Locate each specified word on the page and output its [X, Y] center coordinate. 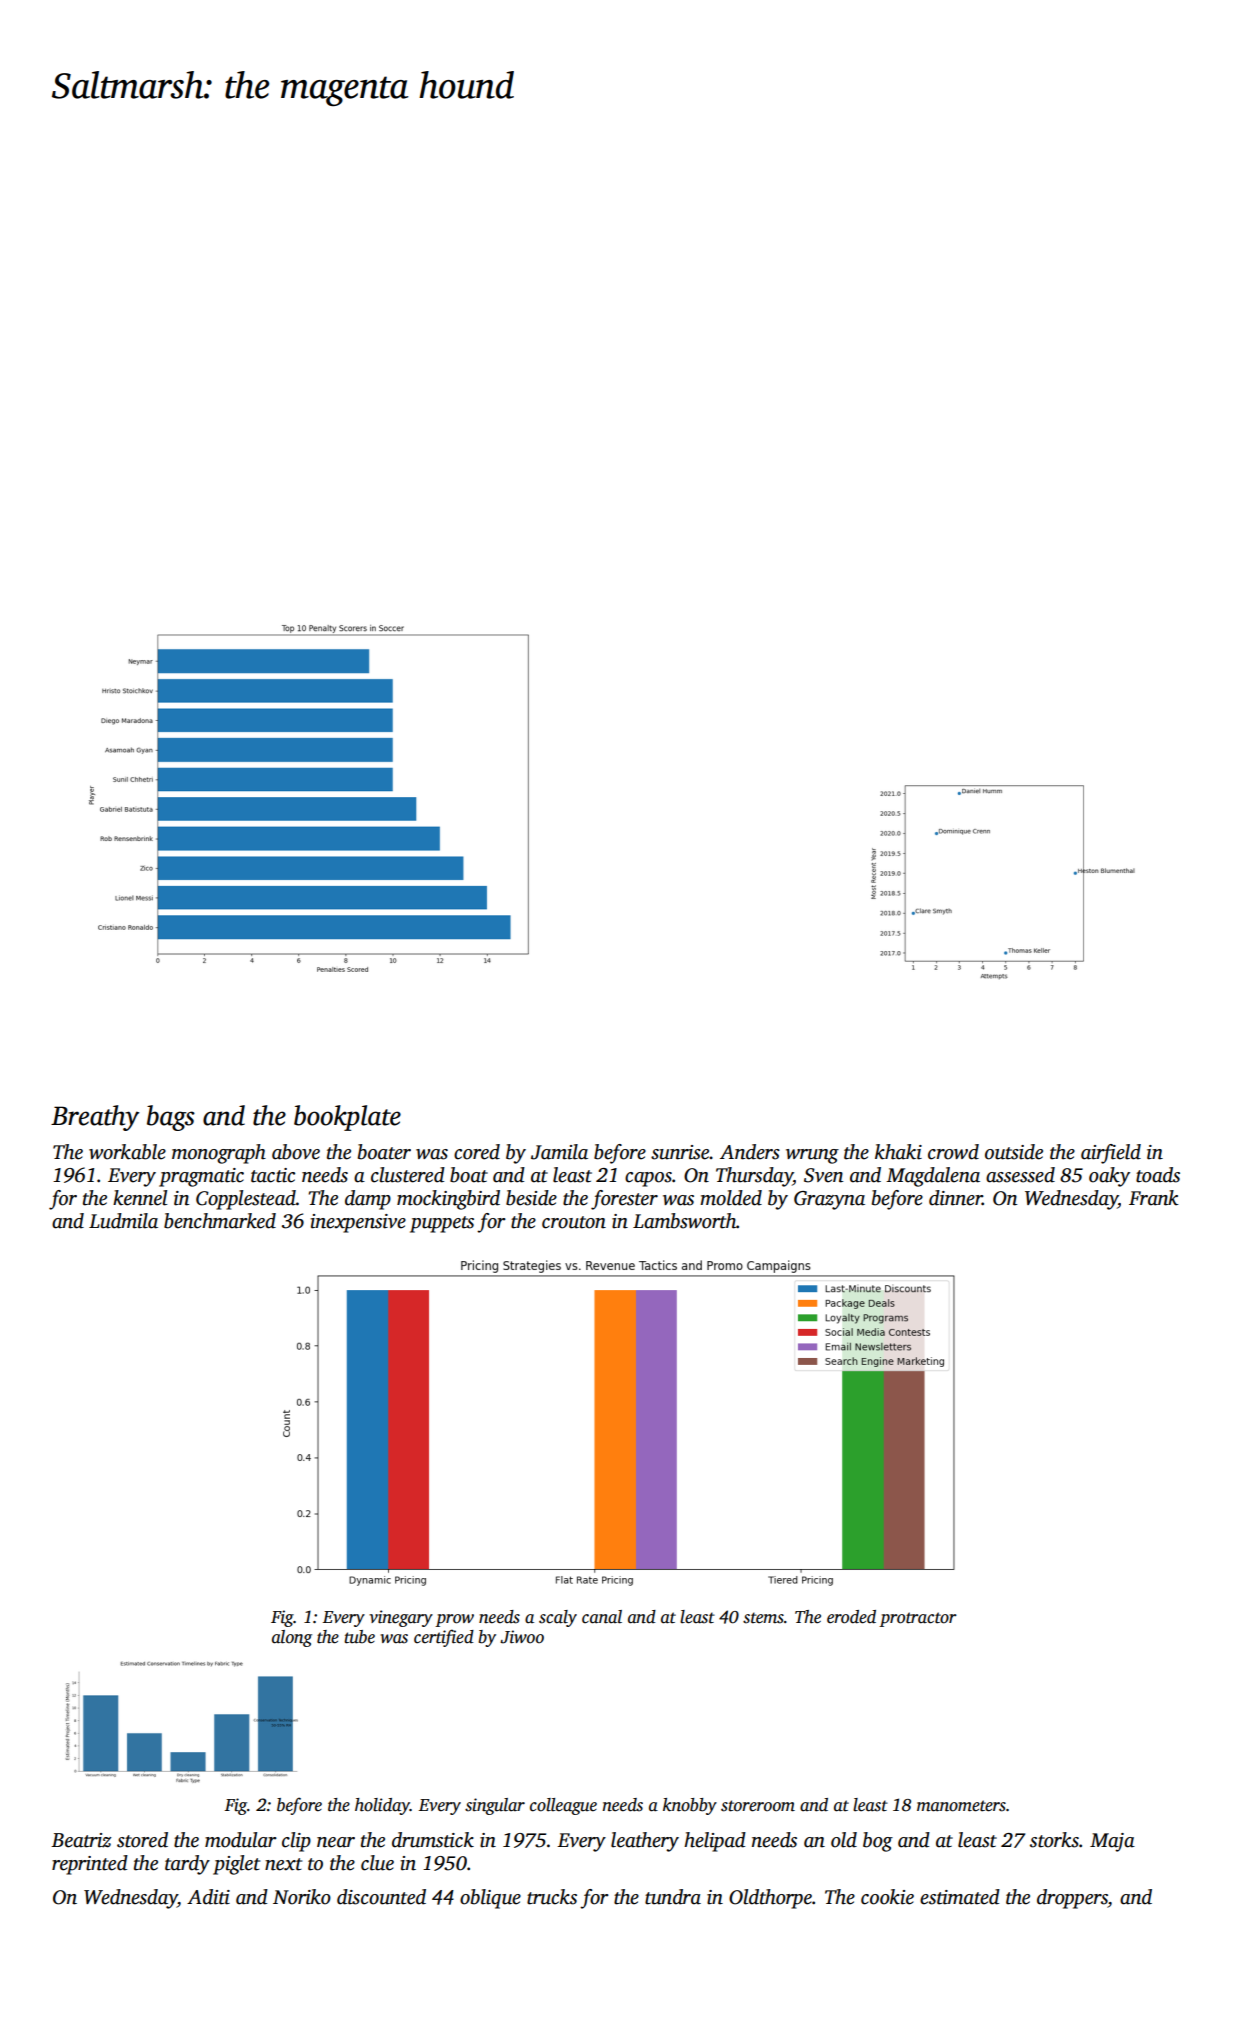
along [292, 1638]
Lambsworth [684, 1221]
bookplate [347, 1118]
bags [171, 1118]
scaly [558, 1618]
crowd [953, 1152]
